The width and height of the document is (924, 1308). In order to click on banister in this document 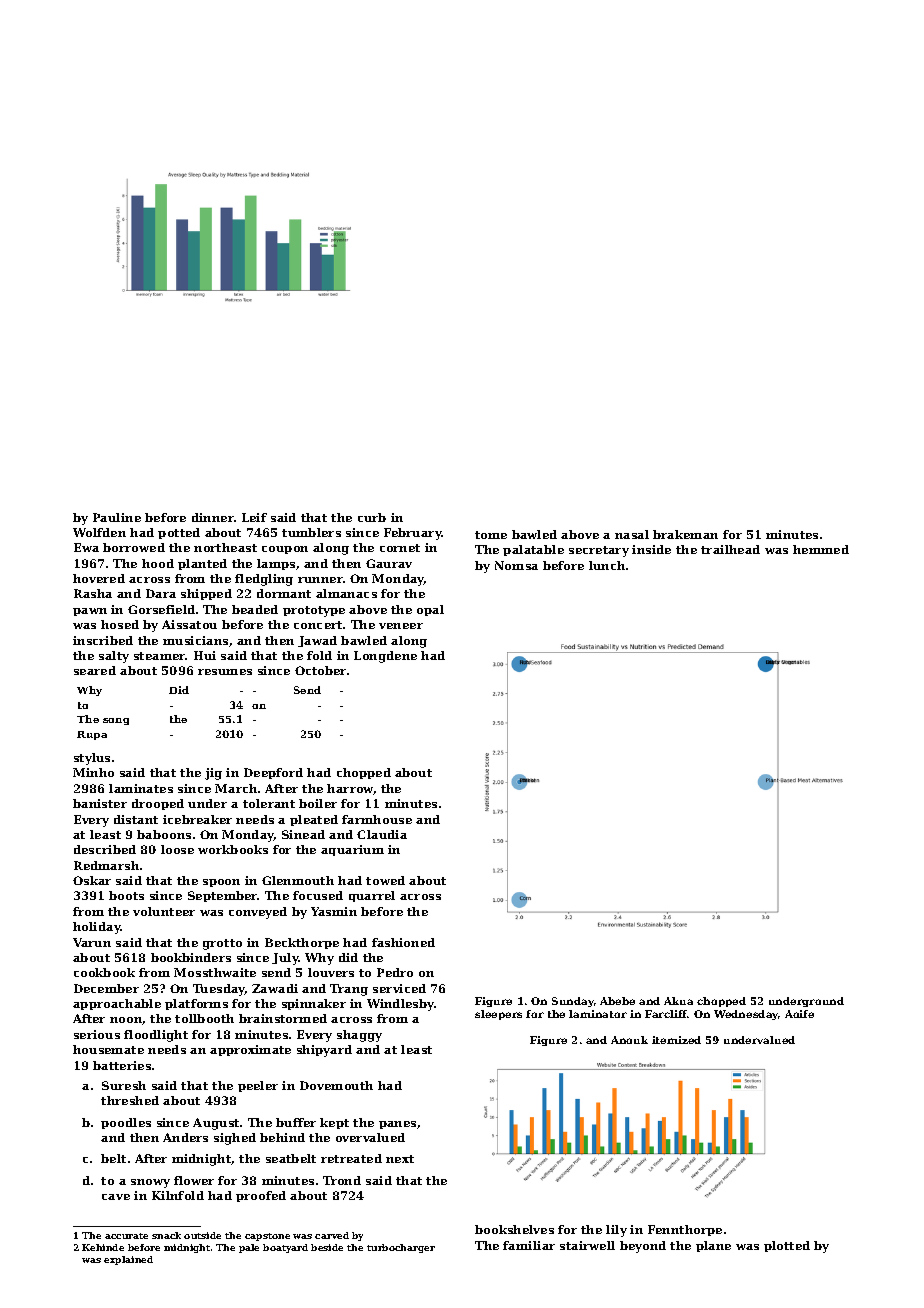, I will do `click(100, 803)`.
